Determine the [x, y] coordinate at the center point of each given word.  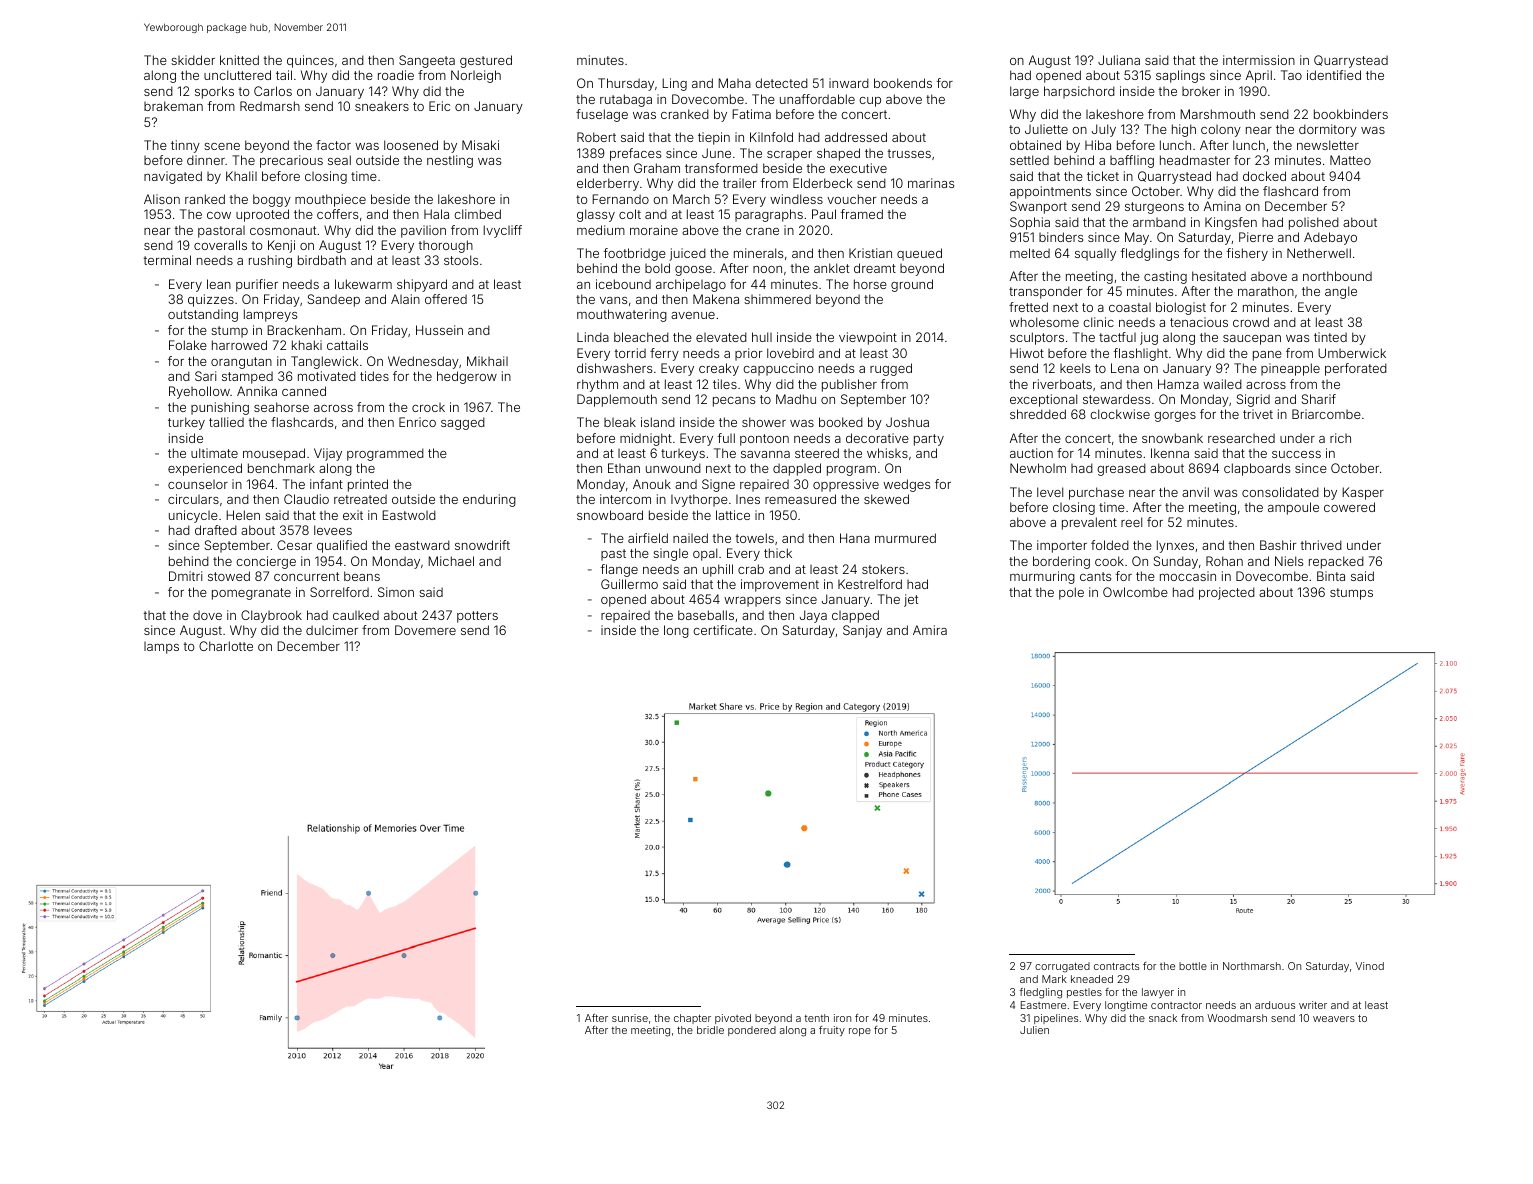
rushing [270, 261]
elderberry [608, 184]
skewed [886, 499]
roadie [396, 75]
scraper [789, 156]
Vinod [1370, 966]
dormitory [1328, 130]
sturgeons [1154, 208]
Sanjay [862, 631]
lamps [161, 648]
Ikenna [1170, 453]
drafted [216, 530]
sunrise [630, 1018]
